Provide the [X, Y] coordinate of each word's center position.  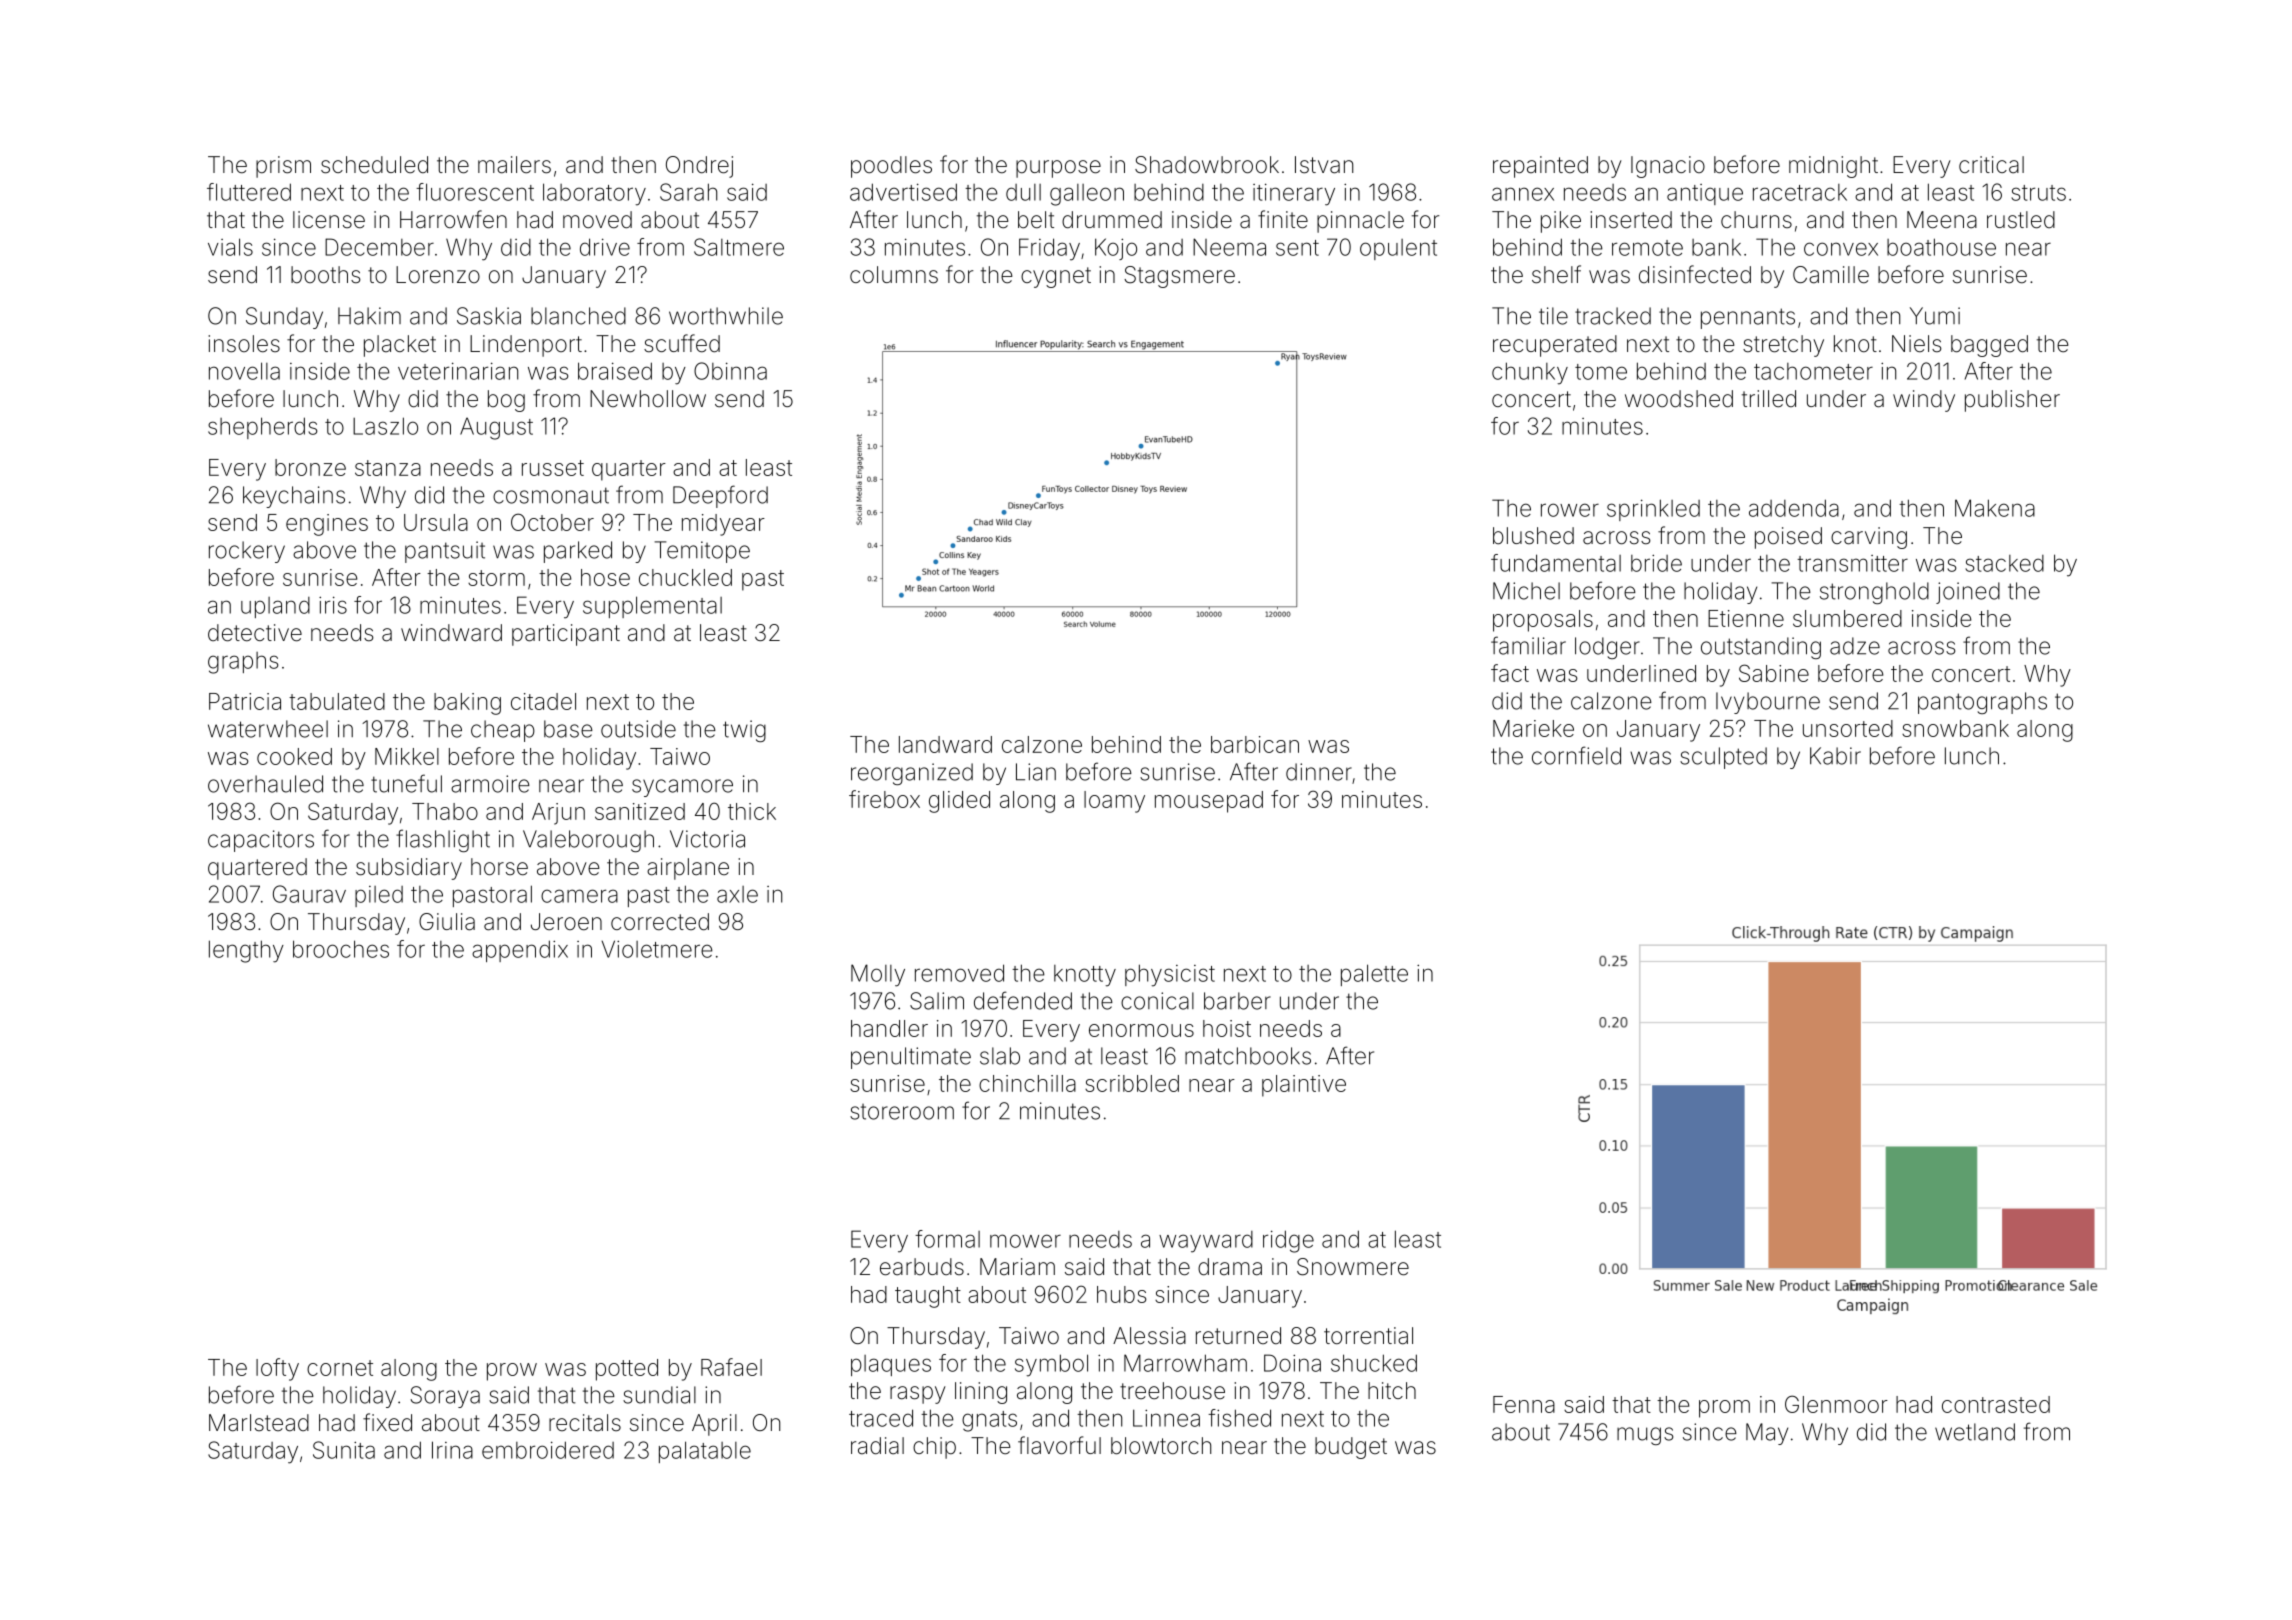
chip [934, 1448]
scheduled [374, 165]
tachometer [1813, 371]
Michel [1526, 591]
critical [1991, 165]
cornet [340, 1368]
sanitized [640, 811]
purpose [1058, 169]
